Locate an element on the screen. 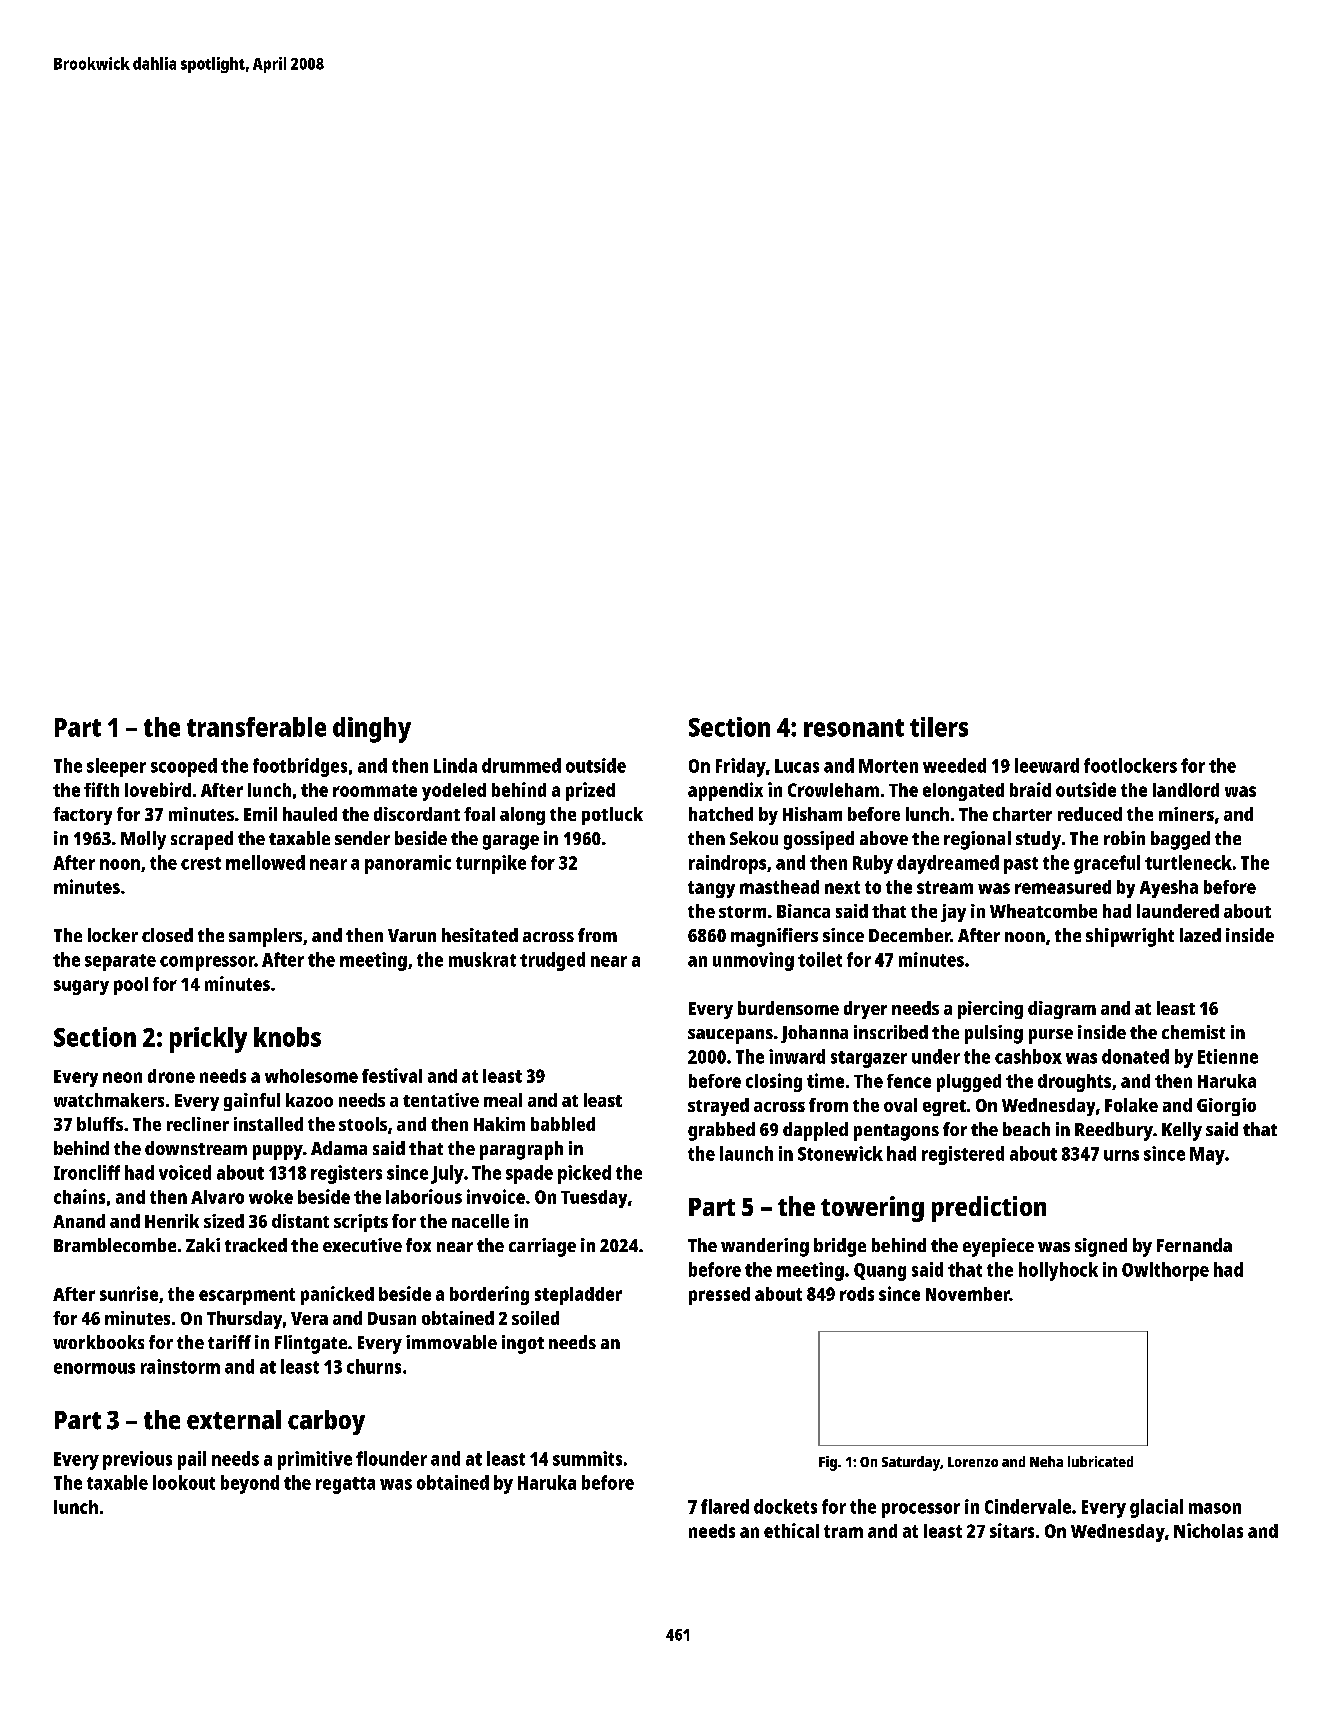 Image resolution: width=1332 pixels, height=1724 pixels. Alvaro is located at coordinates (217, 1197).
